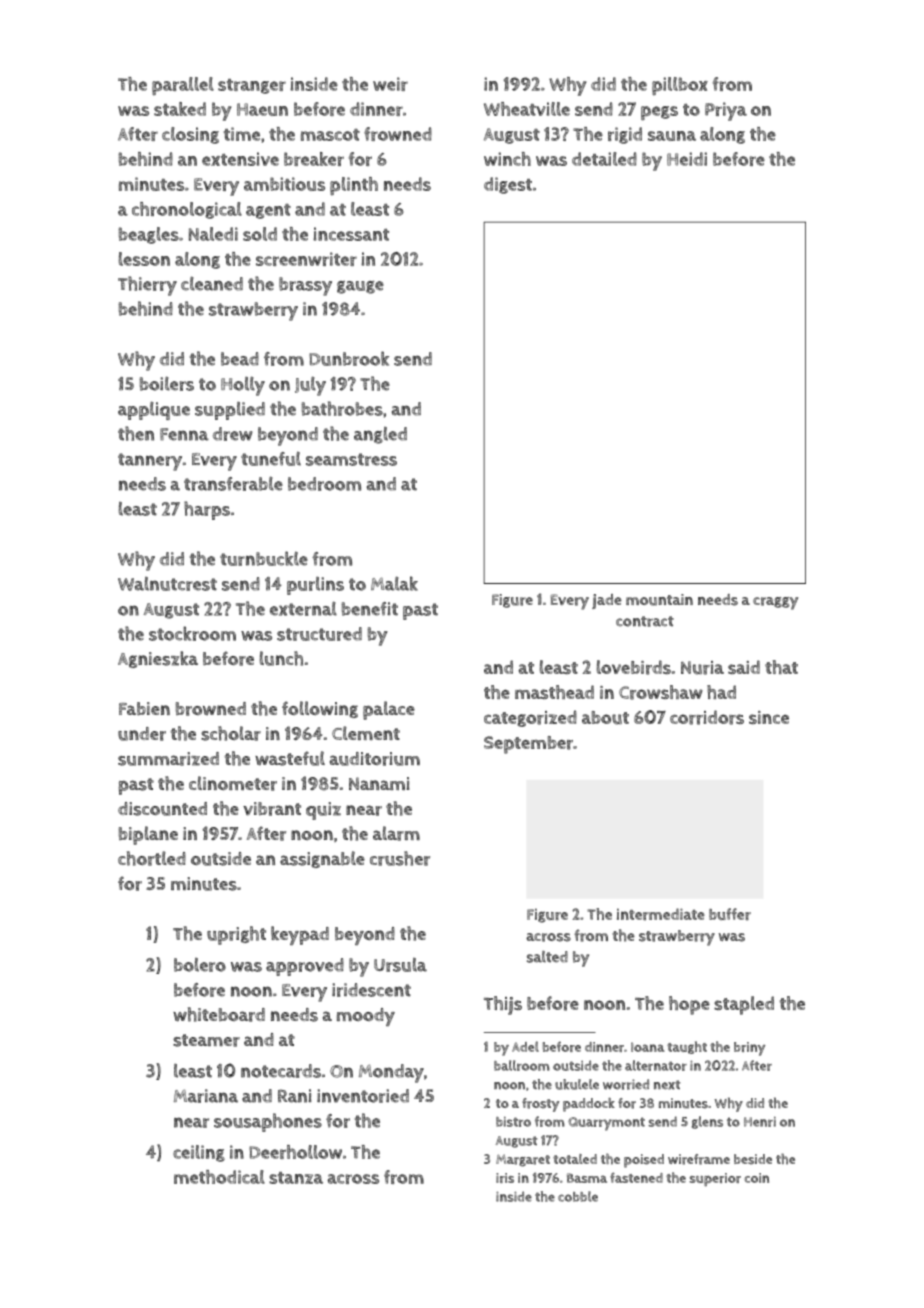 The width and height of the screenshot is (924, 1308). What do you see at coordinates (240, 159) in the screenshot?
I see `extensive` at bounding box center [240, 159].
